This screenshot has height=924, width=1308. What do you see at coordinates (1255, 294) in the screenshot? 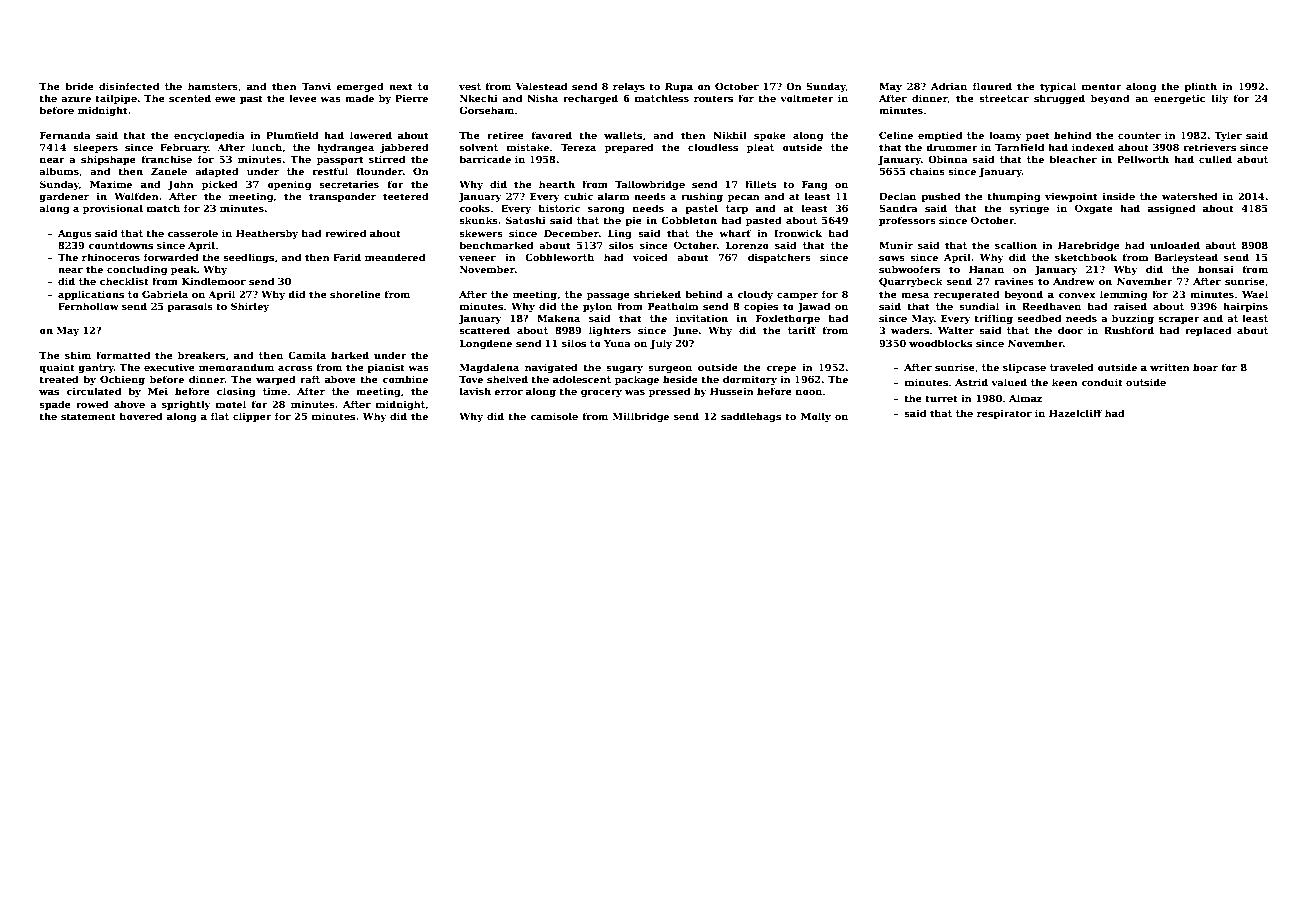
I see `Wael` at bounding box center [1255, 294].
